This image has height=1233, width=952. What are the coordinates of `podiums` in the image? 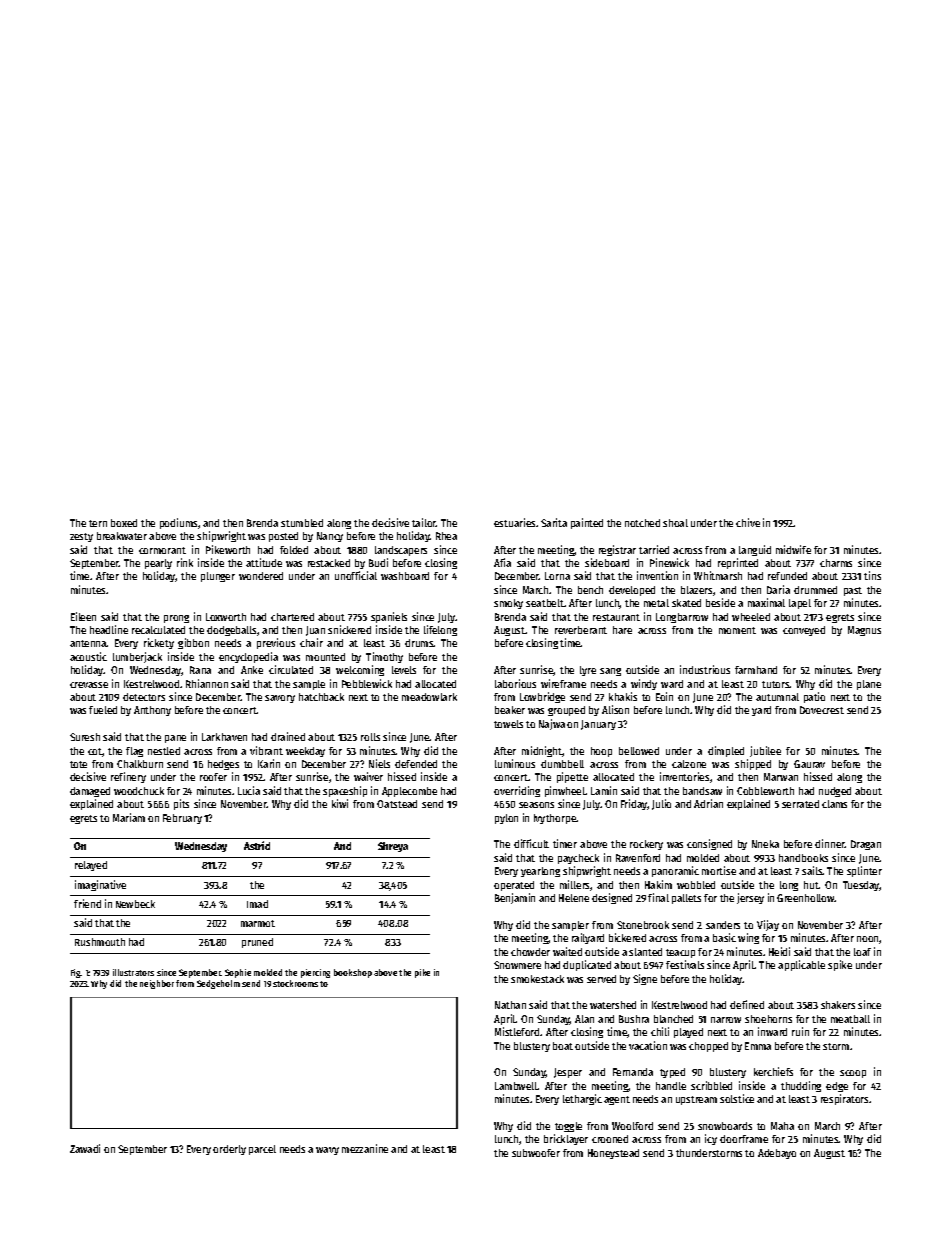 It's located at (178, 523).
